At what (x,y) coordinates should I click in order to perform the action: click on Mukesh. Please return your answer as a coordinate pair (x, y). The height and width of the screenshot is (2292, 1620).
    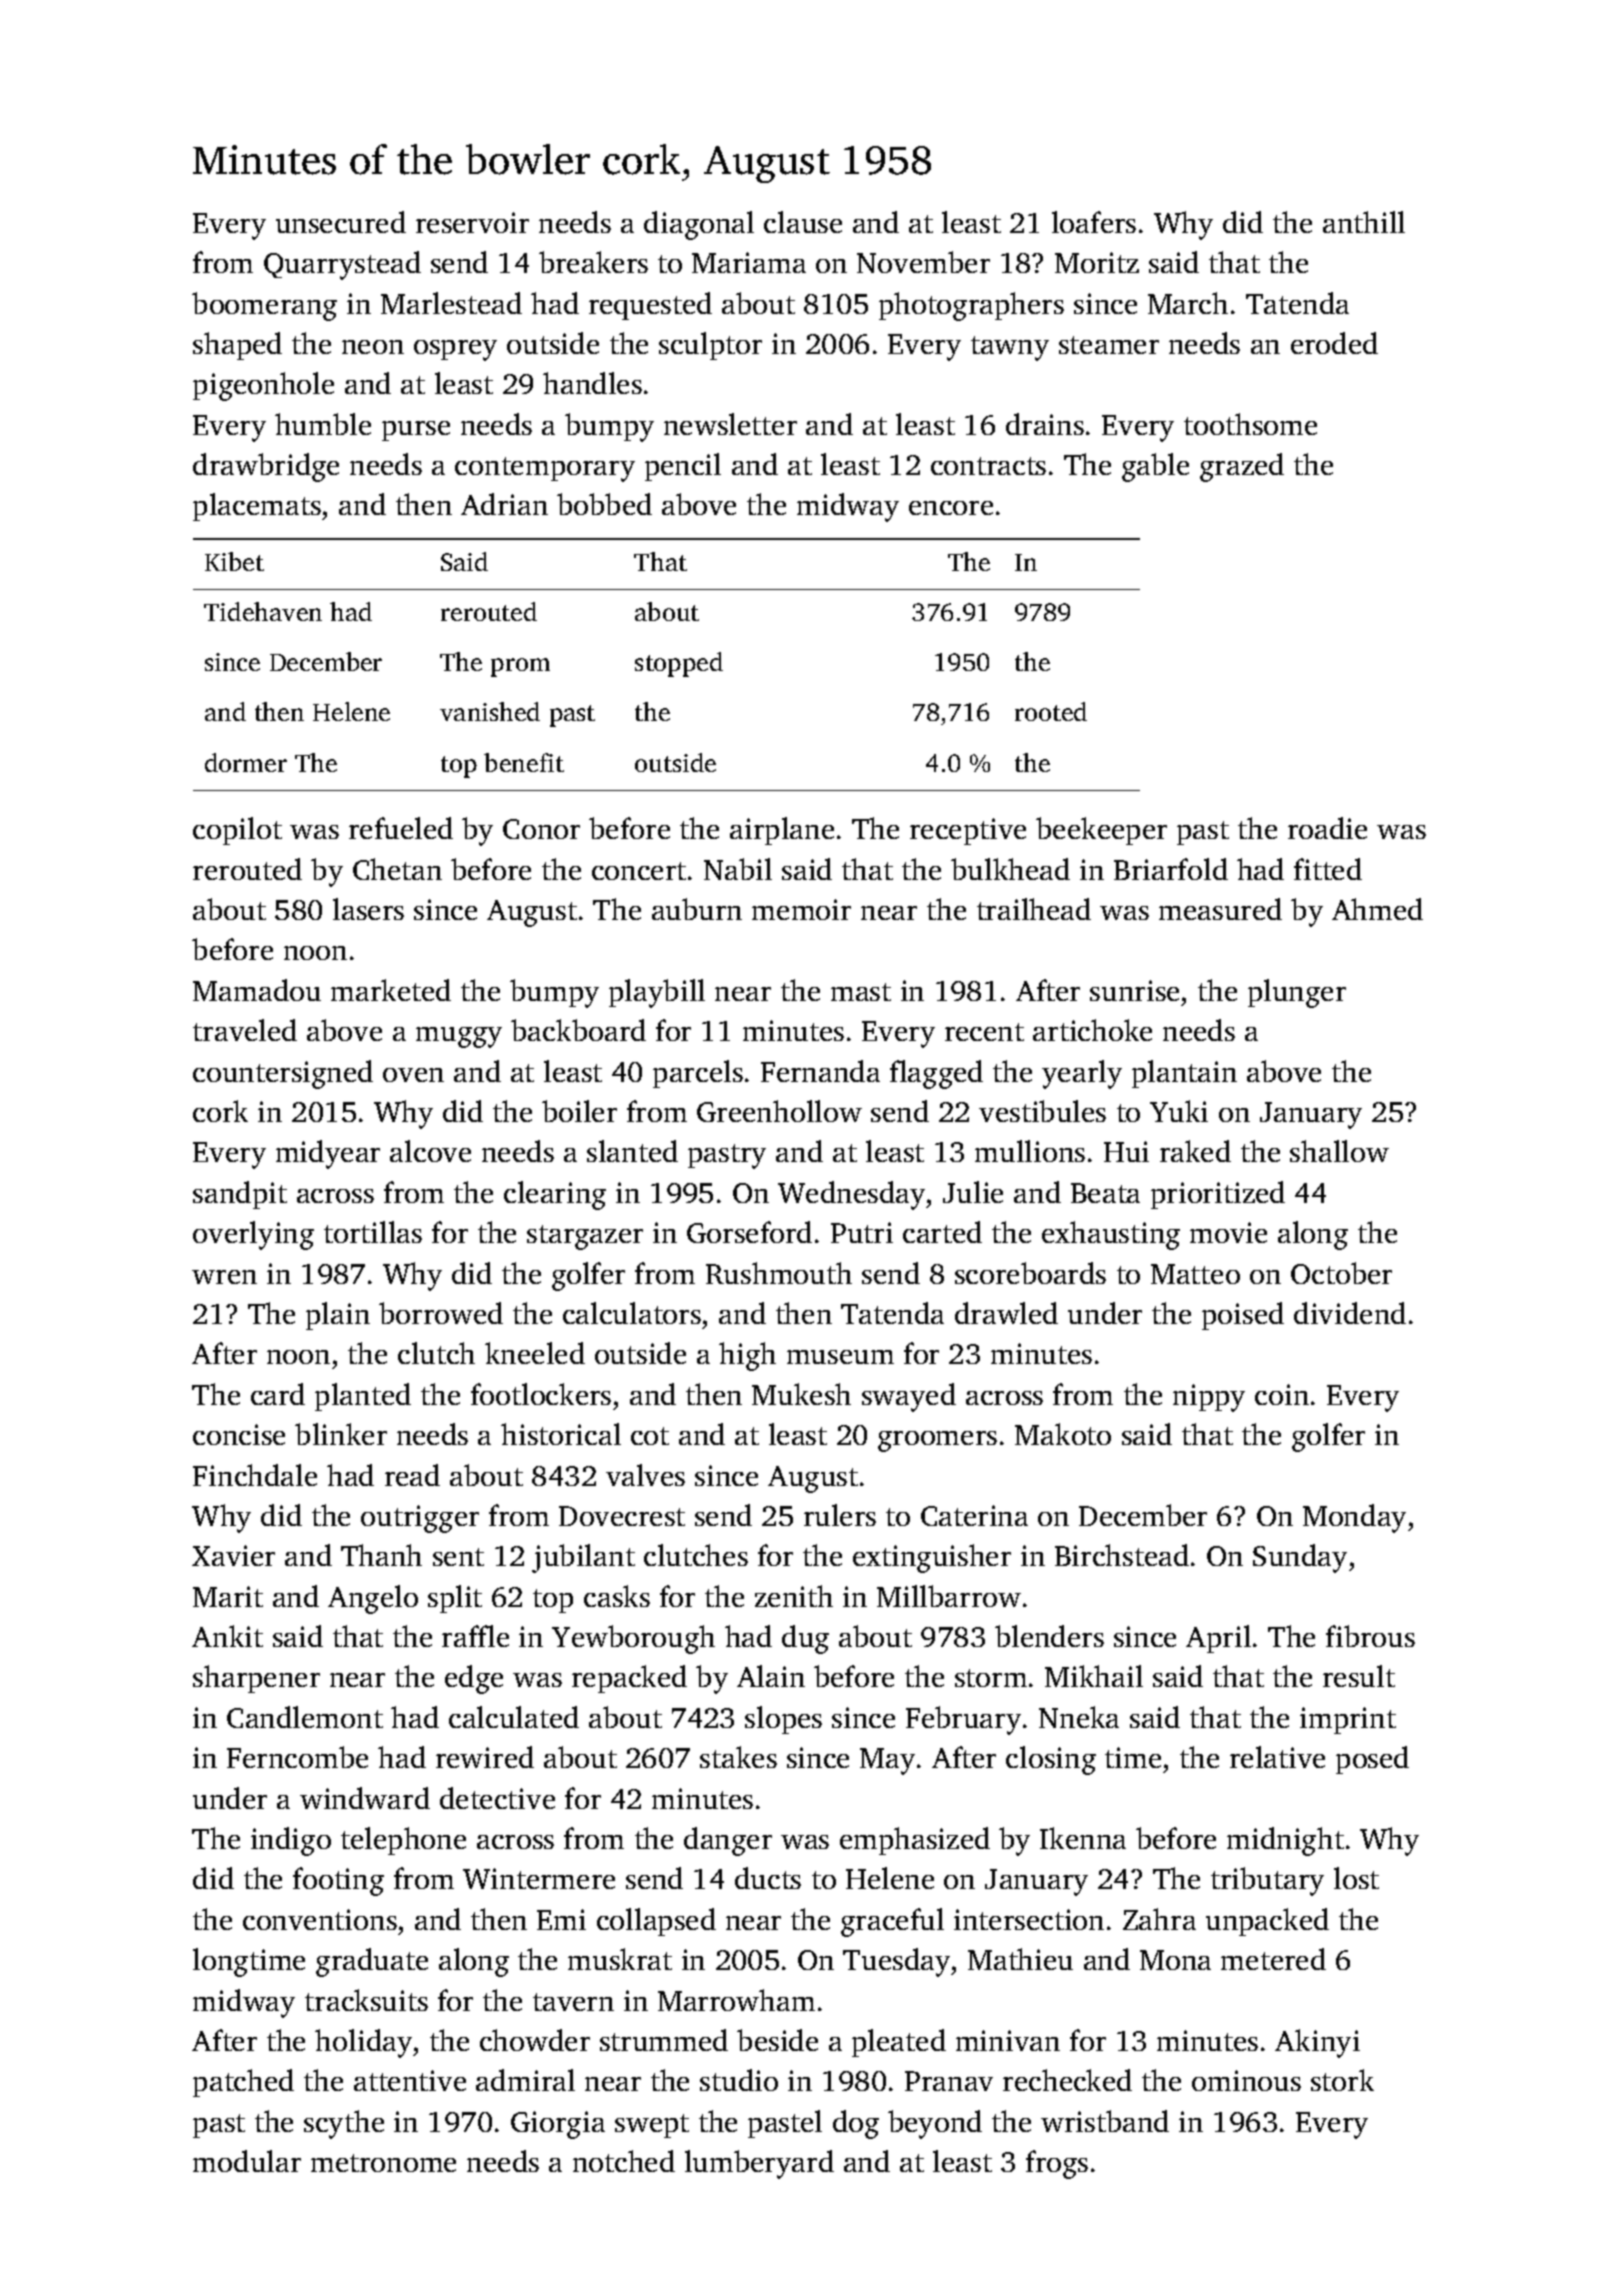
    Looking at the image, I should click on (801, 1394).
